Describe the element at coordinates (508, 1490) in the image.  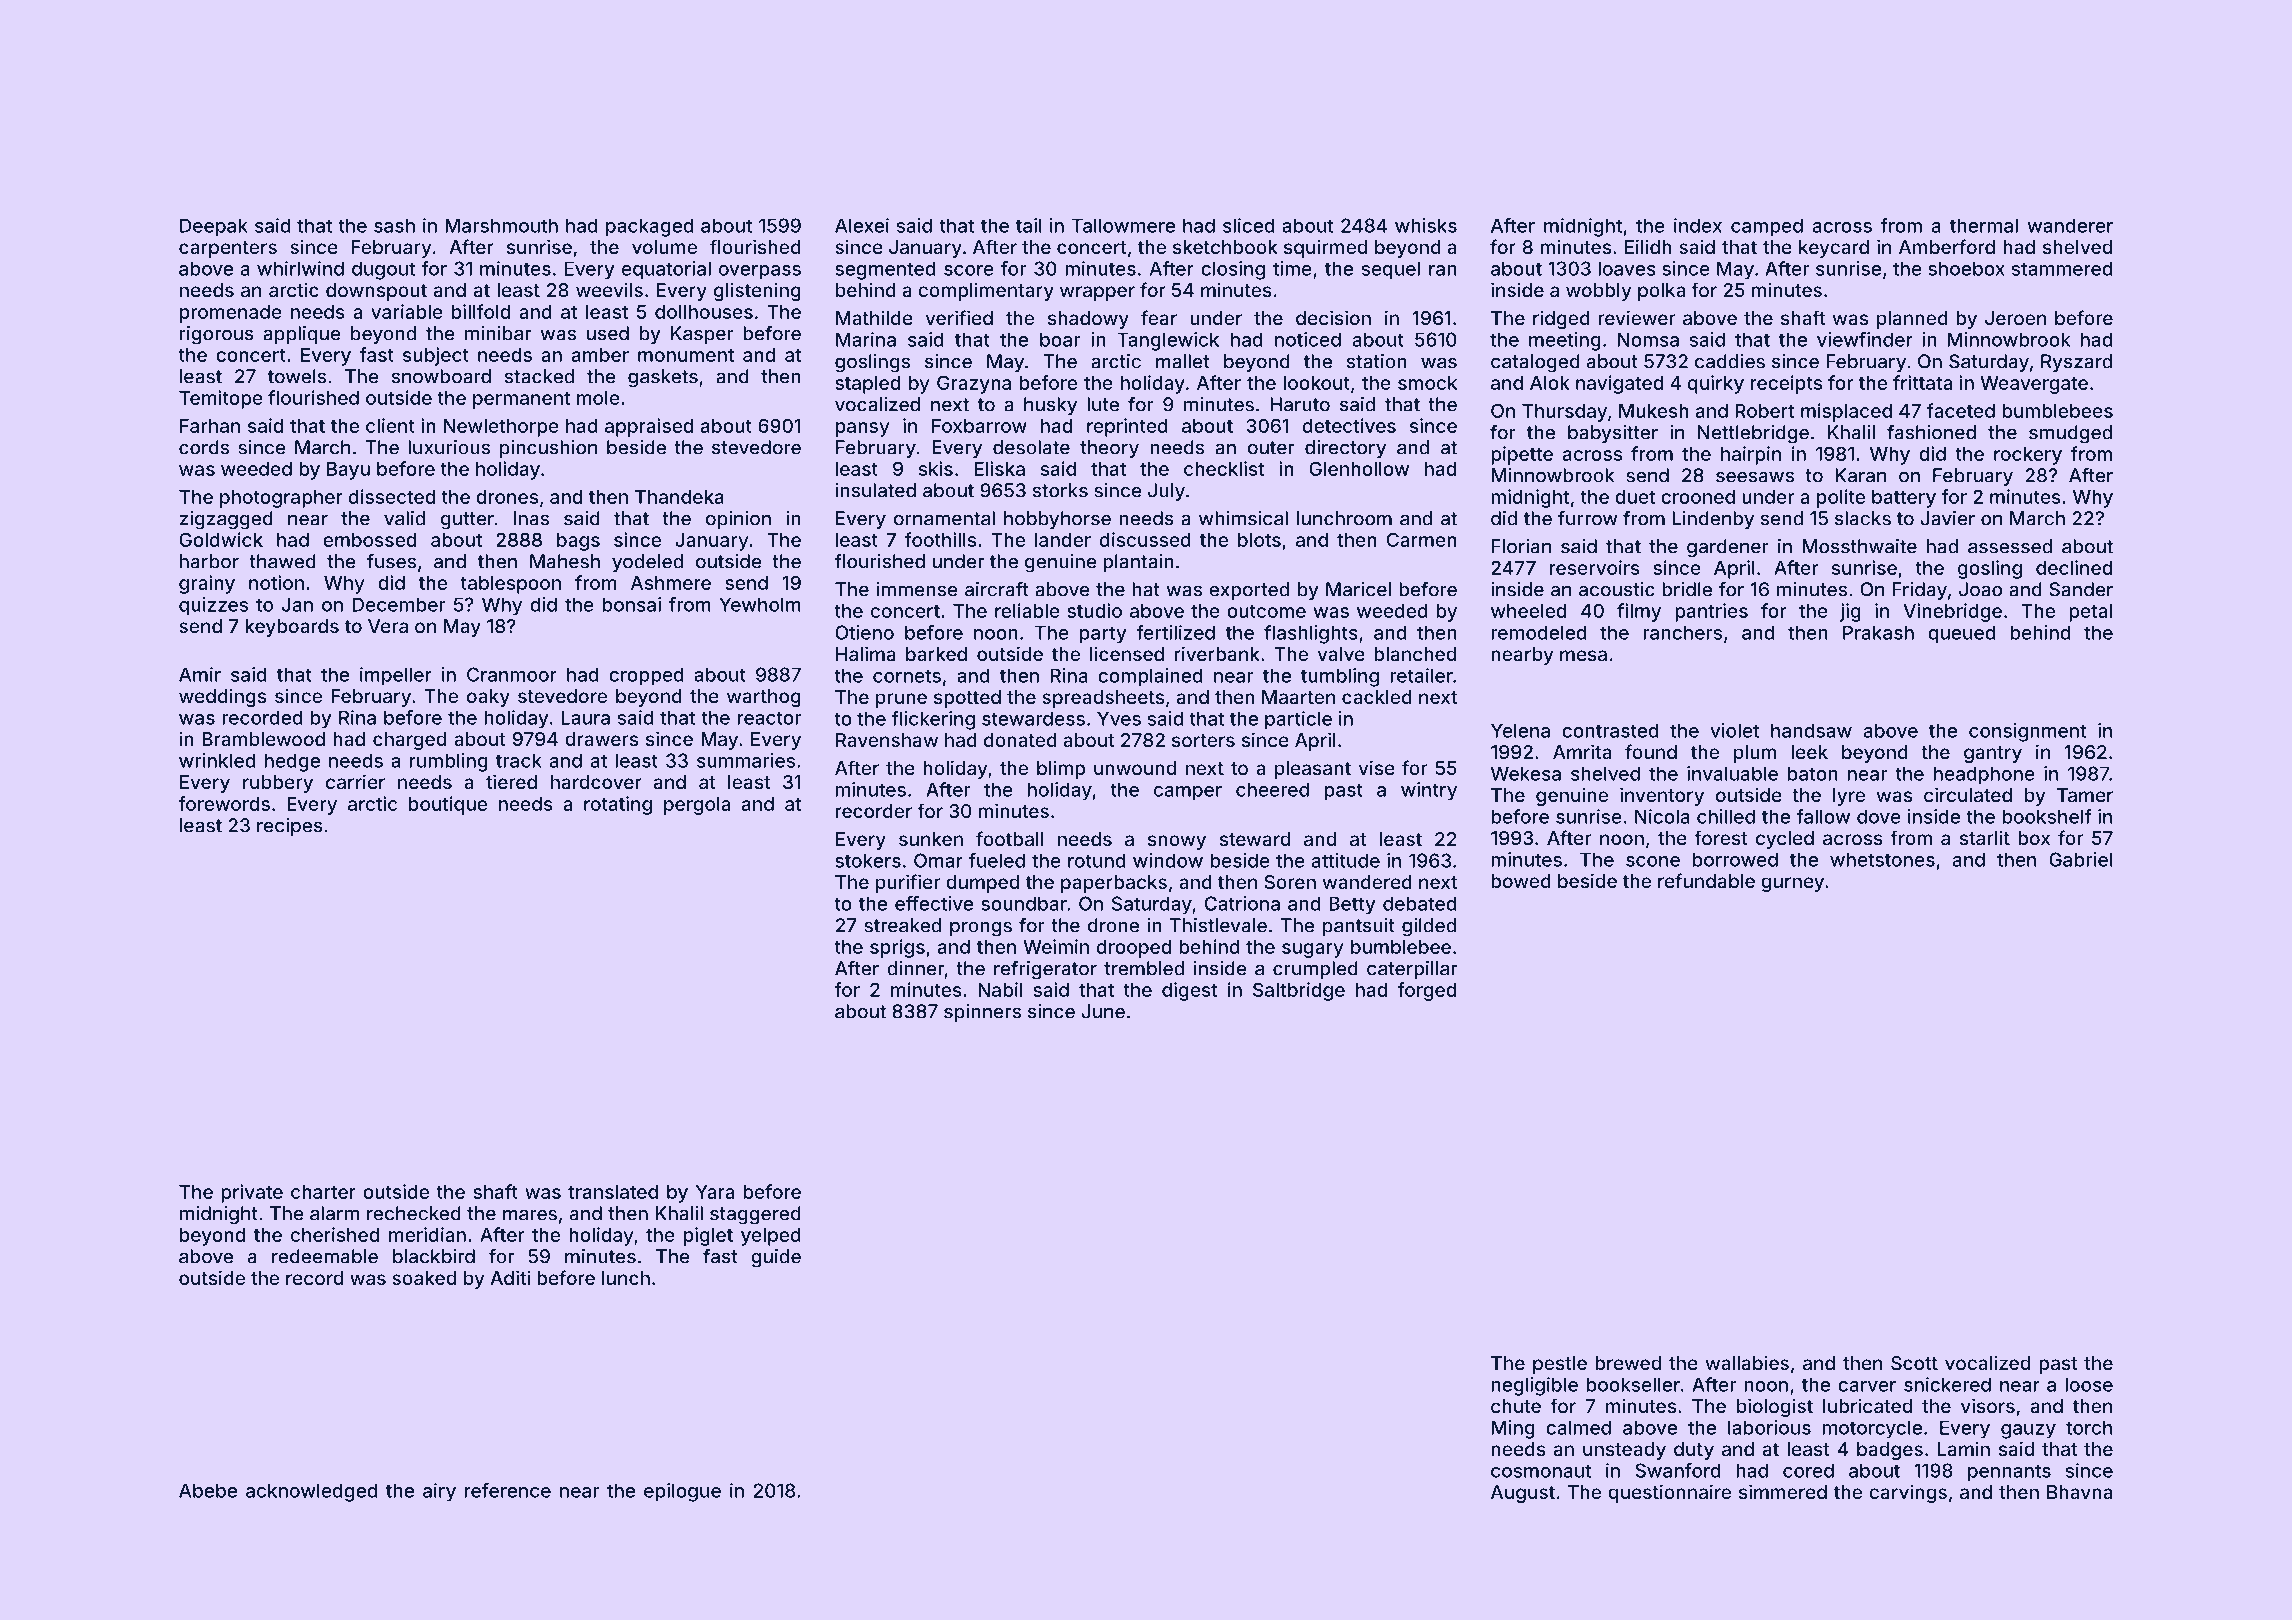
I see `reference` at that location.
